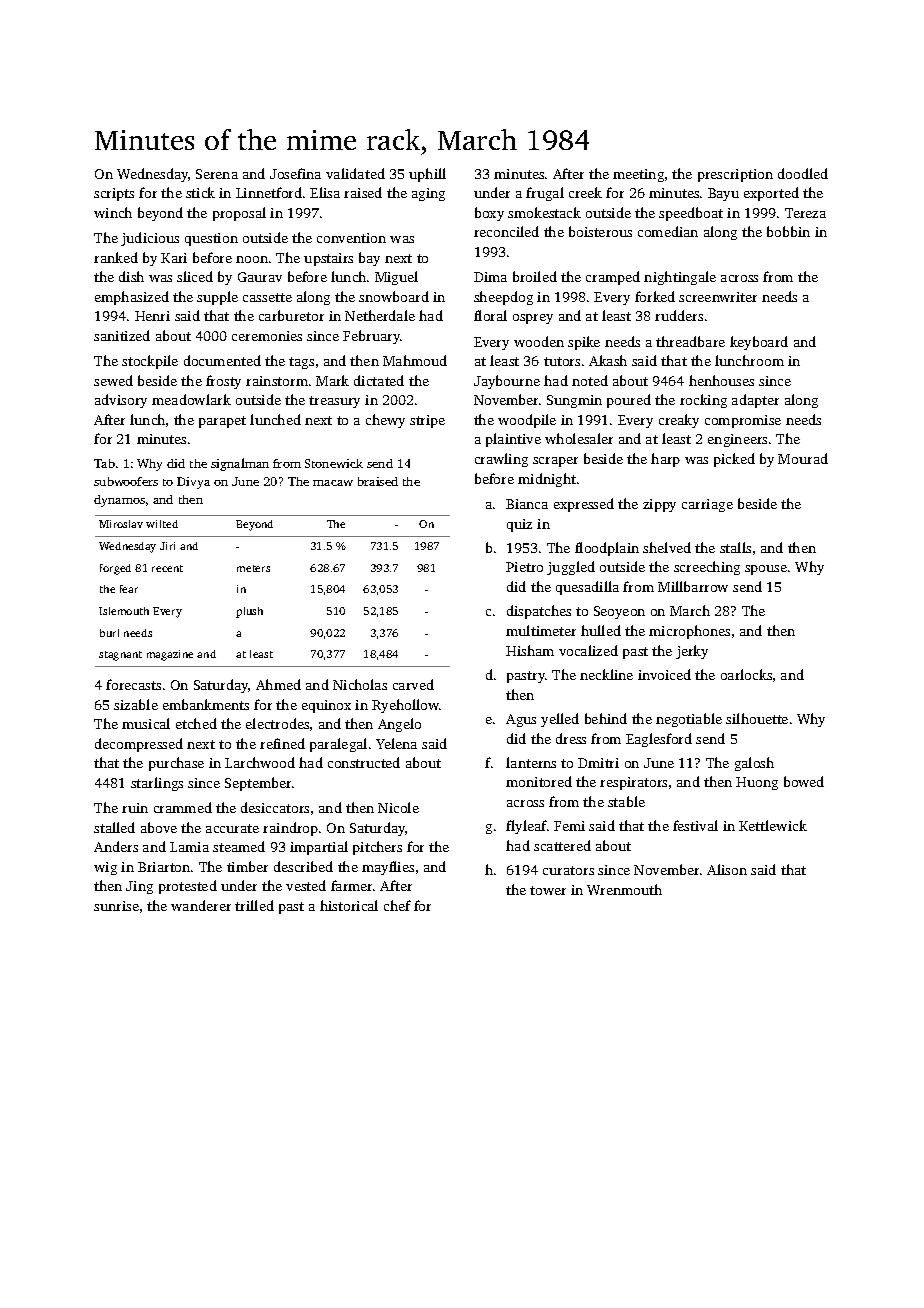  Describe the element at coordinates (545, 194) in the screenshot. I see `frugal` at that location.
